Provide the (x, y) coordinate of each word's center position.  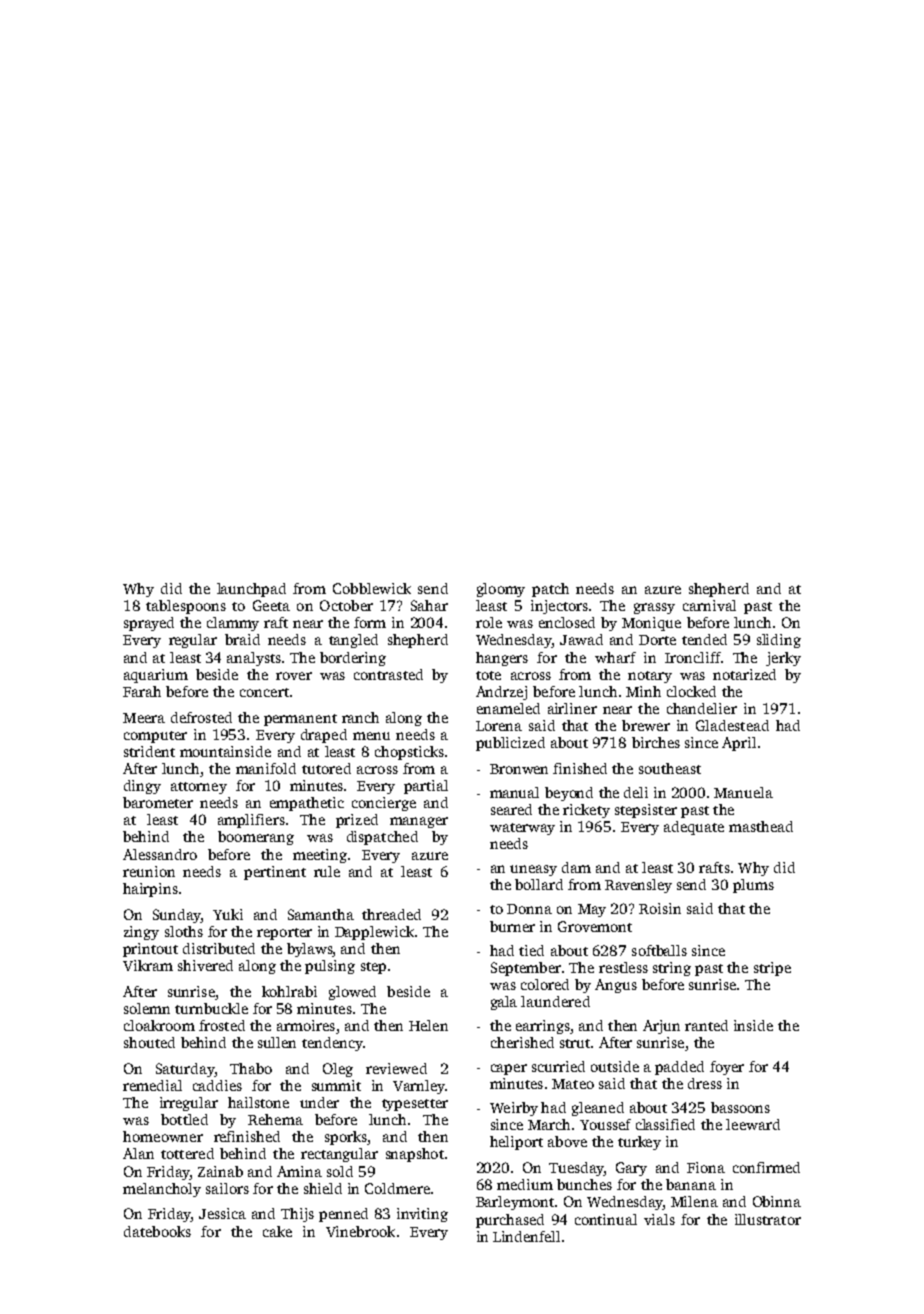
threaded (391, 914)
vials (659, 1219)
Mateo (573, 1084)
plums (753, 886)
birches (656, 742)
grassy (654, 608)
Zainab (220, 1171)
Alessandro (160, 854)
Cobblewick (372, 588)
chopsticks (409, 753)
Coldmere (397, 1188)
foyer (727, 1068)
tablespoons (186, 607)
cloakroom (159, 1025)
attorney (199, 788)
